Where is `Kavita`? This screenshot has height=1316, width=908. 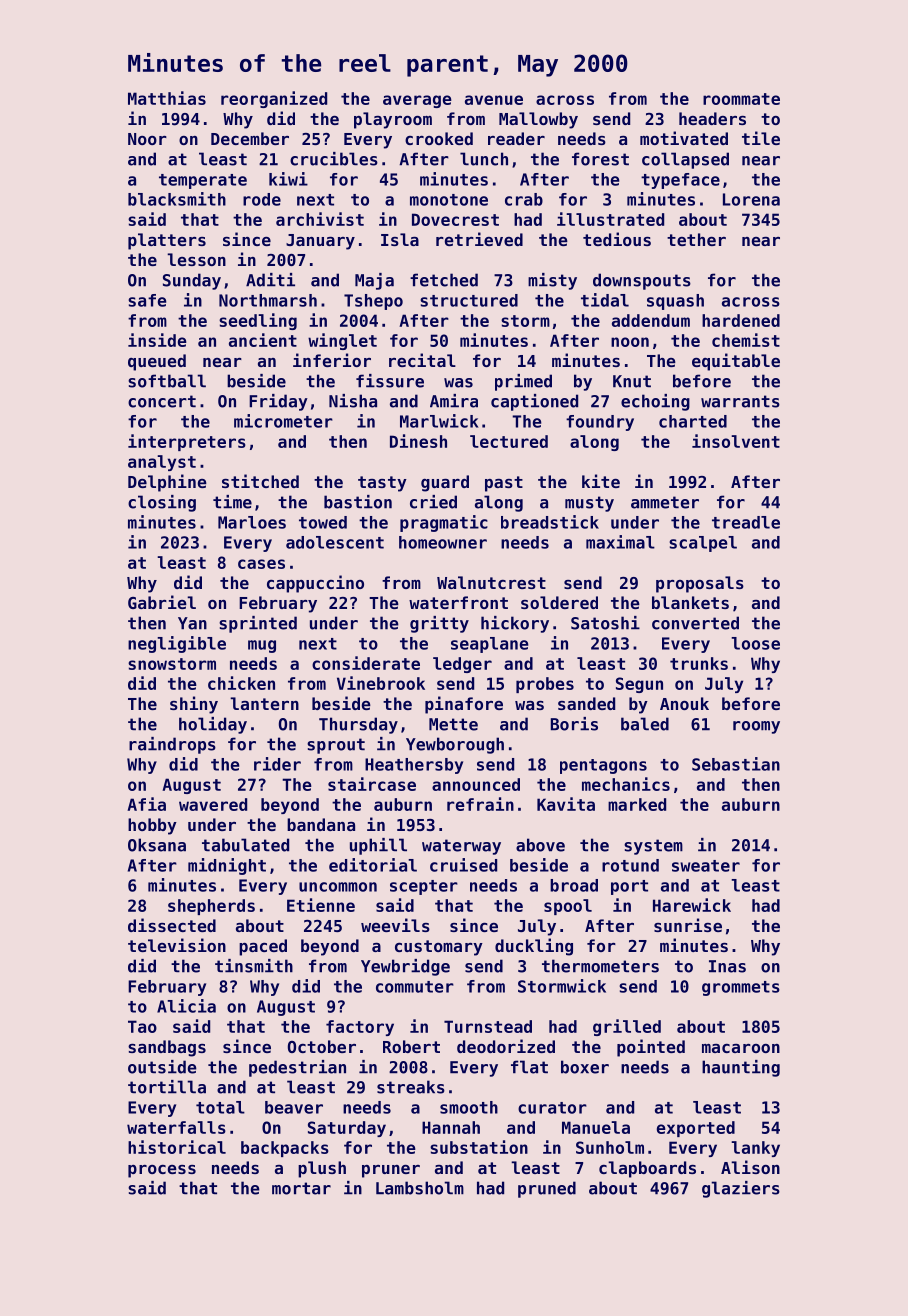
Kavita is located at coordinates (566, 804).
